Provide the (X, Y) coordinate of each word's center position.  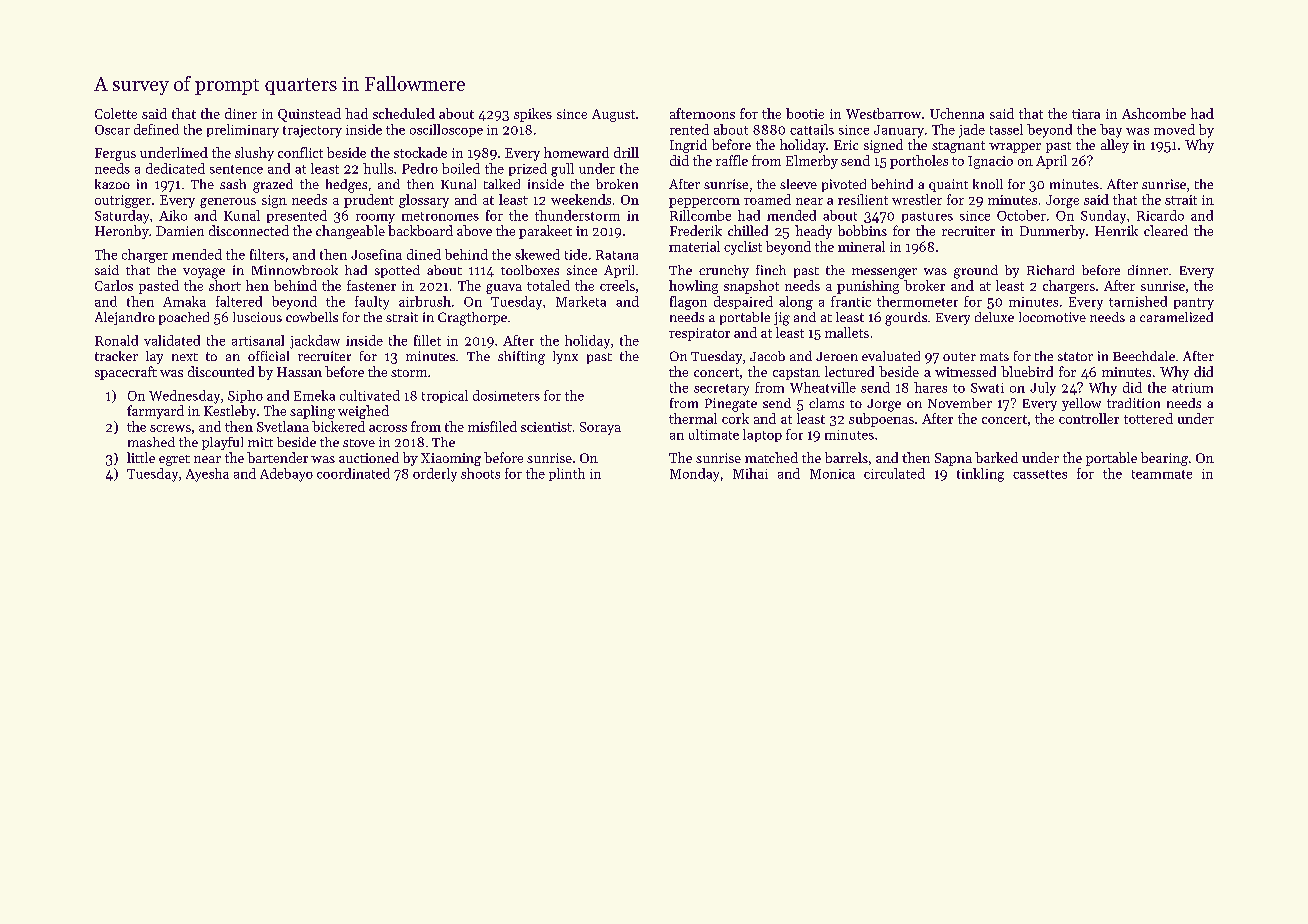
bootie (805, 113)
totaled (548, 285)
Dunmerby (1052, 232)
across (388, 428)
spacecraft (126, 373)
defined (156, 129)
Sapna (953, 459)
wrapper (1015, 148)
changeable (350, 232)
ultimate (714, 434)
